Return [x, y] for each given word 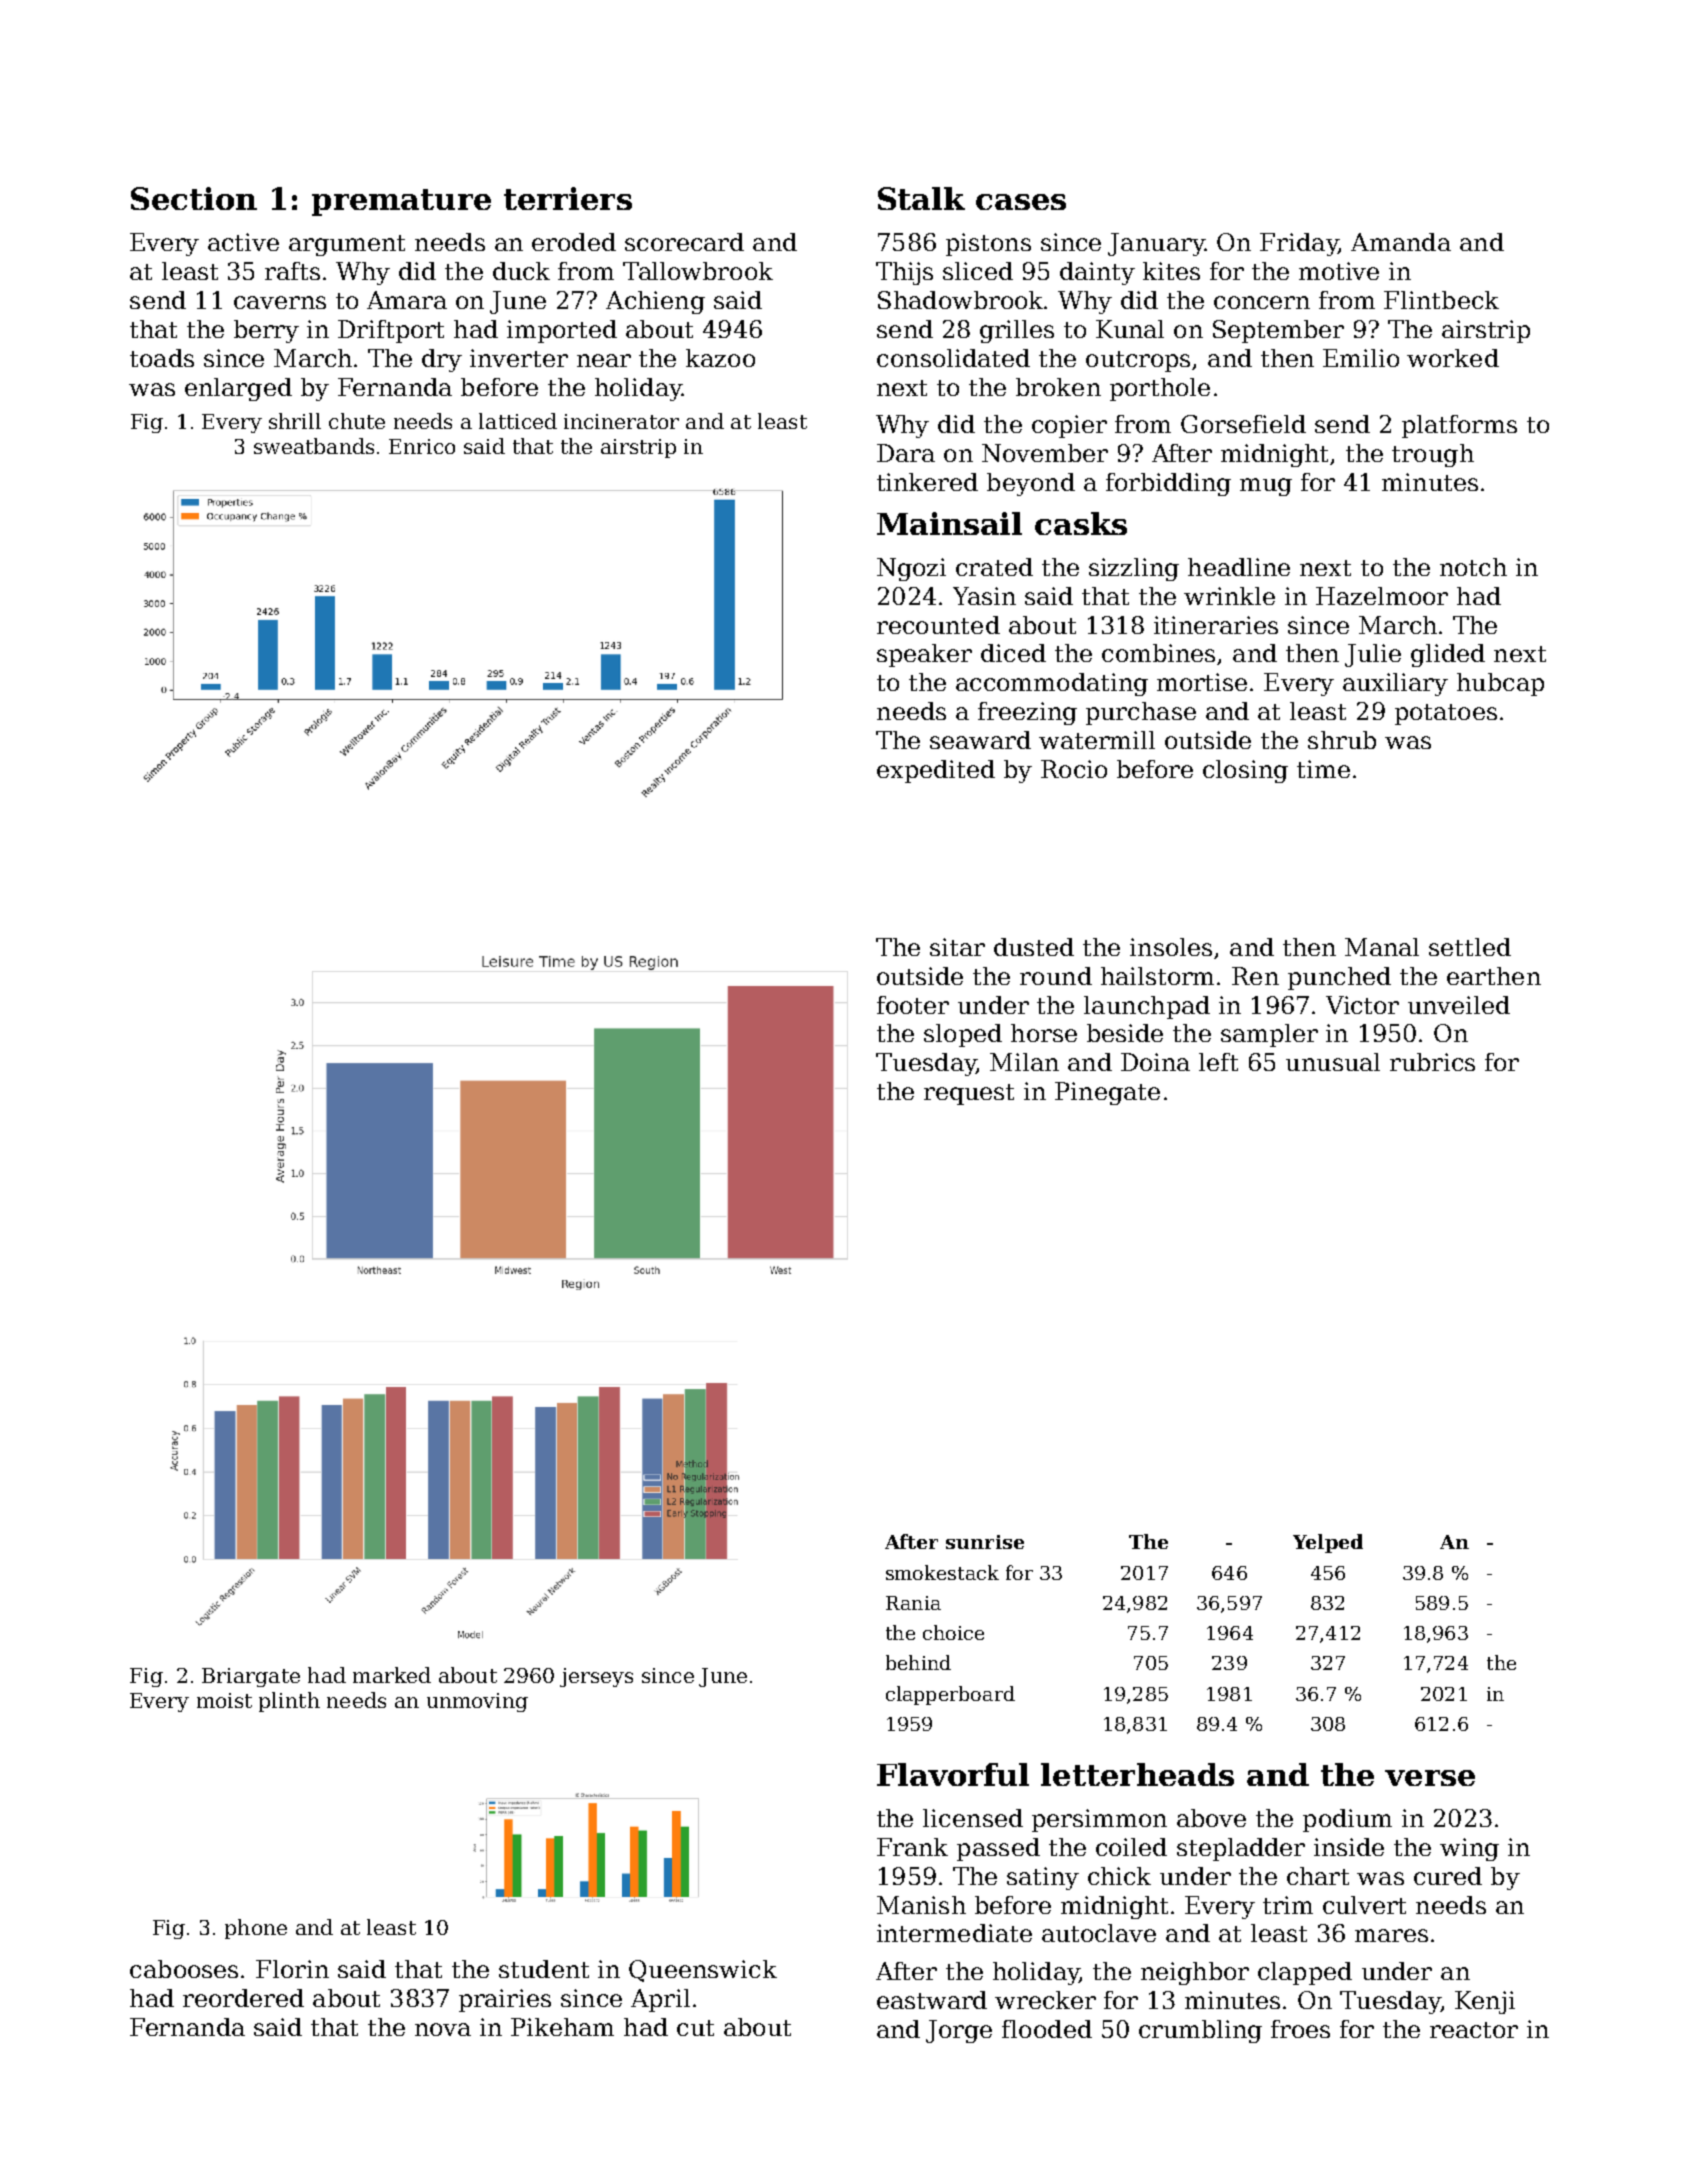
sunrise [985, 1542]
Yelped [1328, 1543]
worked [1453, 358]
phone [256, 1929]
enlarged [238, 389]
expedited [936, 771]
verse [1430, 1778]
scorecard [684, 242]
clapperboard [950, 1695]
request [969, 1094]
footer [913, 1005]
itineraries [1216, 625]
